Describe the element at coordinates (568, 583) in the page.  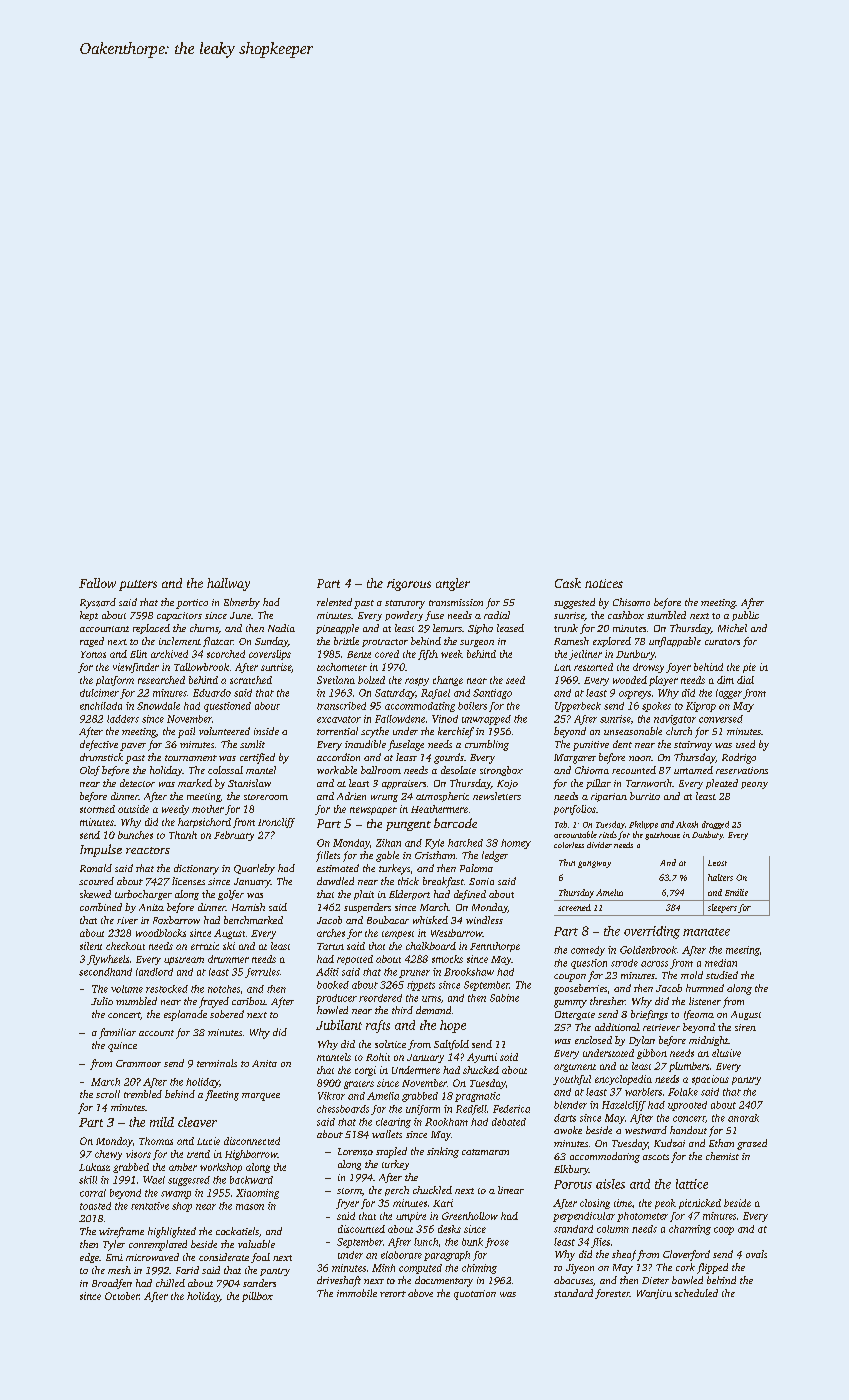
I see `Cask` at that location.
